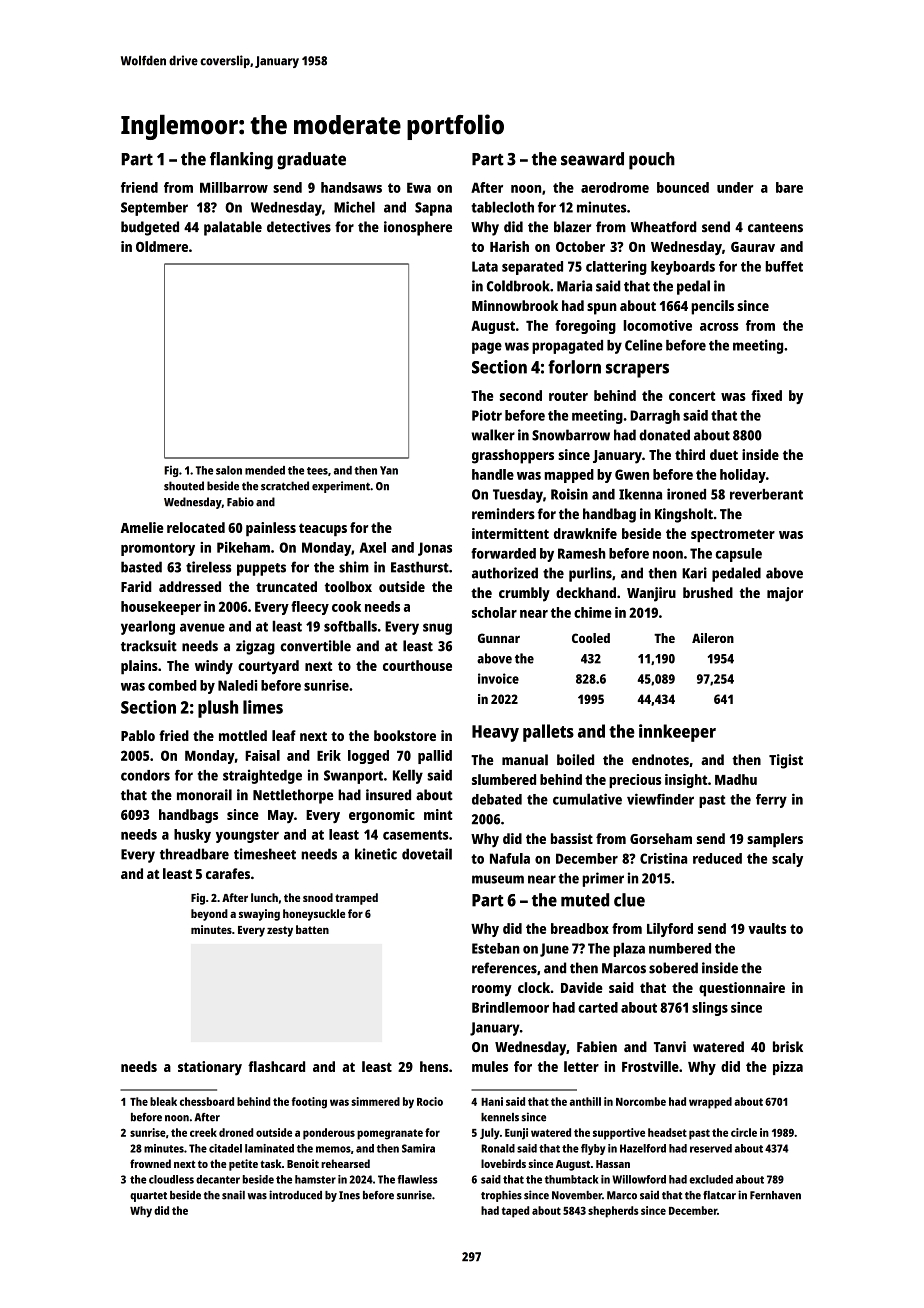 This screenshot has height=1308, width=924. Describe the element at coordinates (505, 573) in the screenshot. I see `authorized` at that location.
